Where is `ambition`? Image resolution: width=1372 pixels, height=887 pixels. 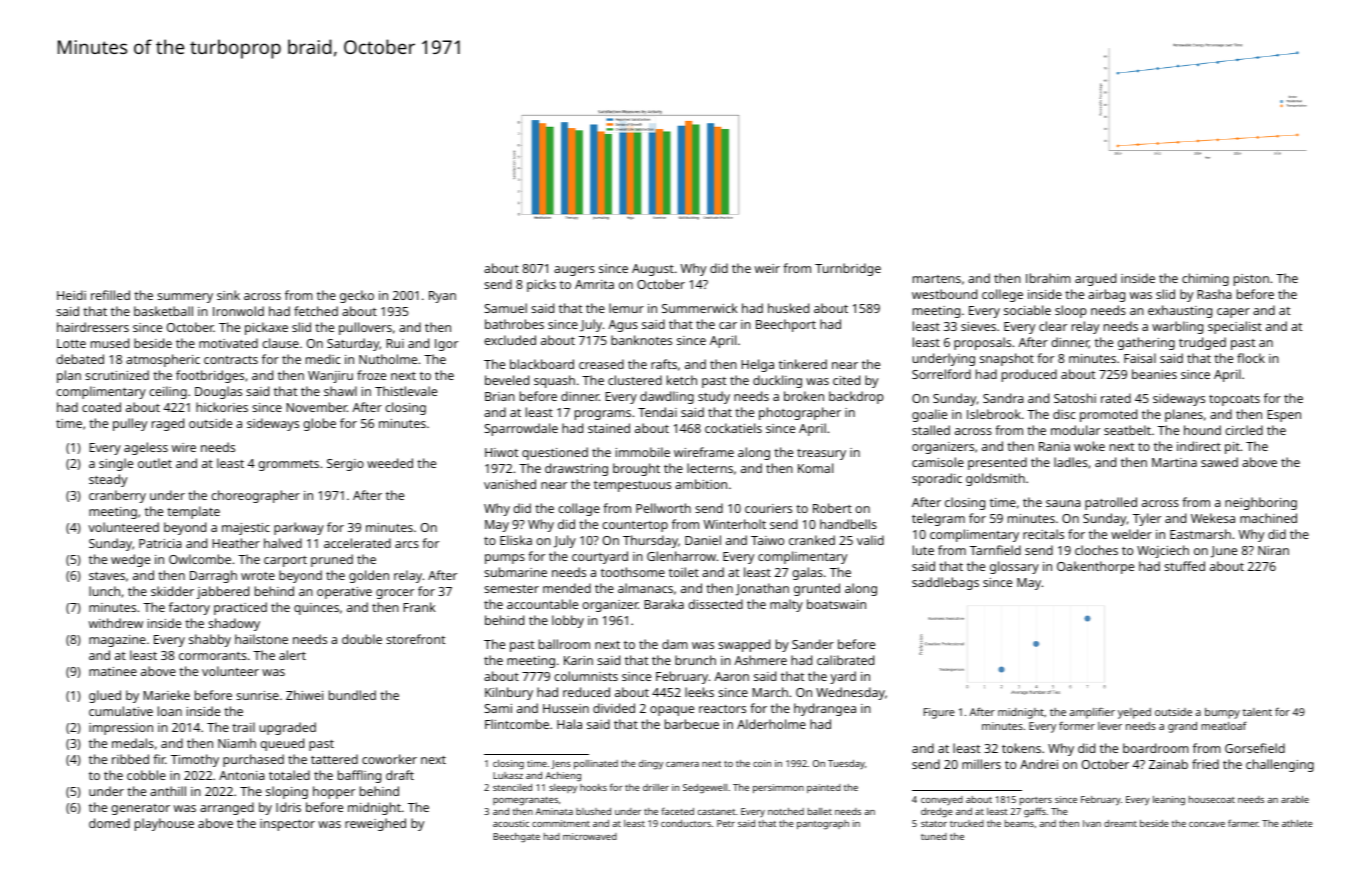 ambition is located at coordinates (701, 484).
